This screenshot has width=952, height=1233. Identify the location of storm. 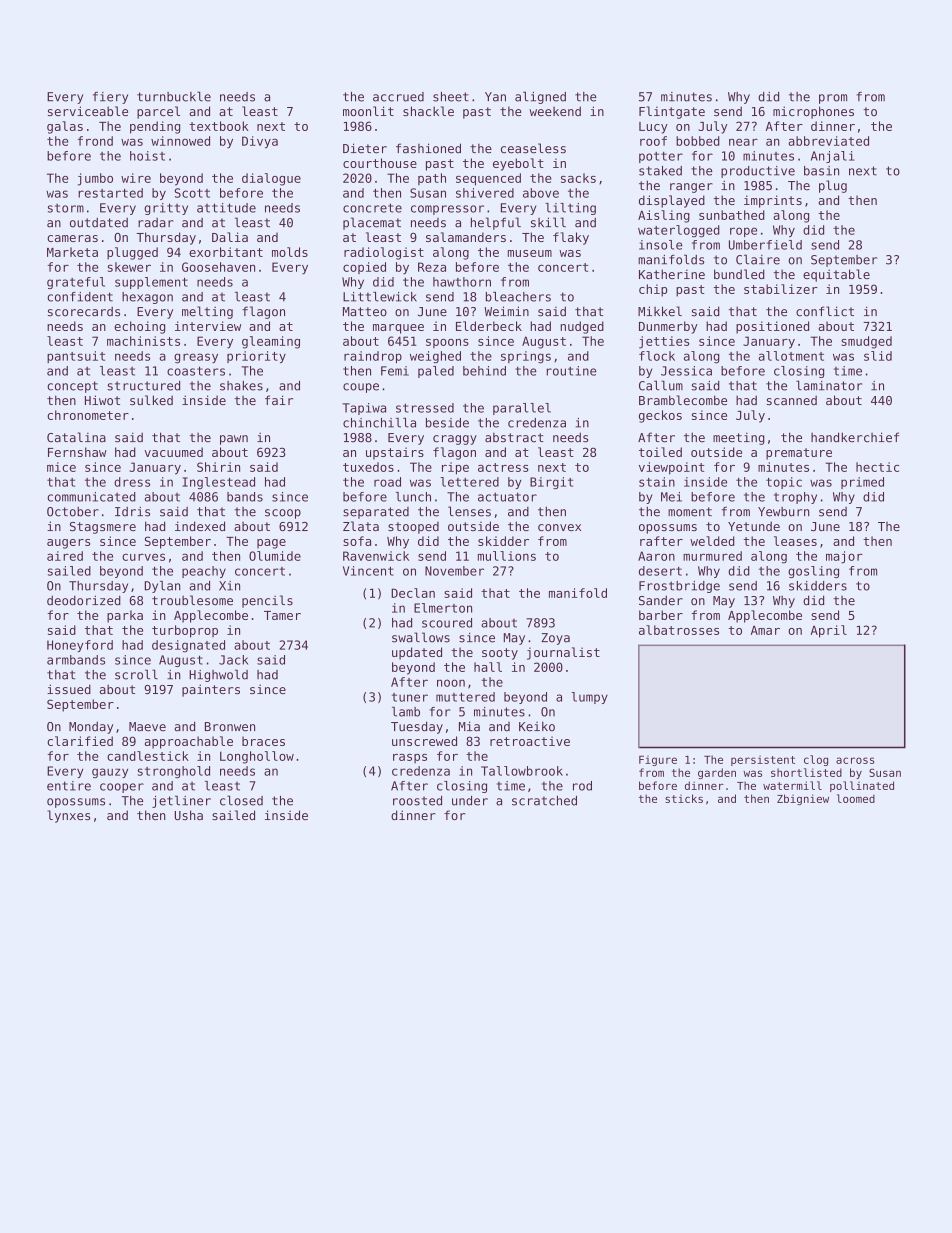
(66, 208).
